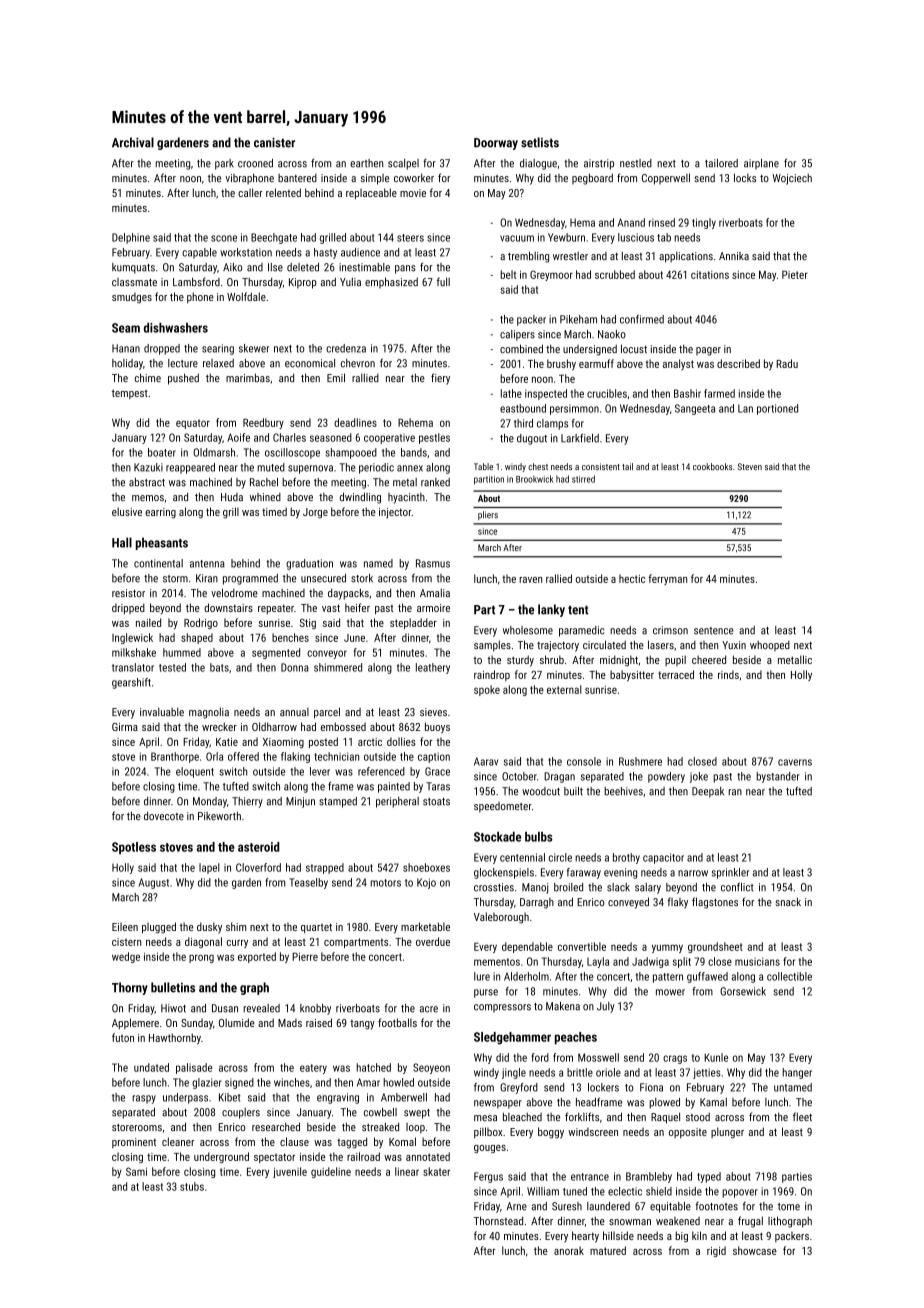 The height and width of the image is (1308, 924). I want to click on Doorway, so click(496, 144).
